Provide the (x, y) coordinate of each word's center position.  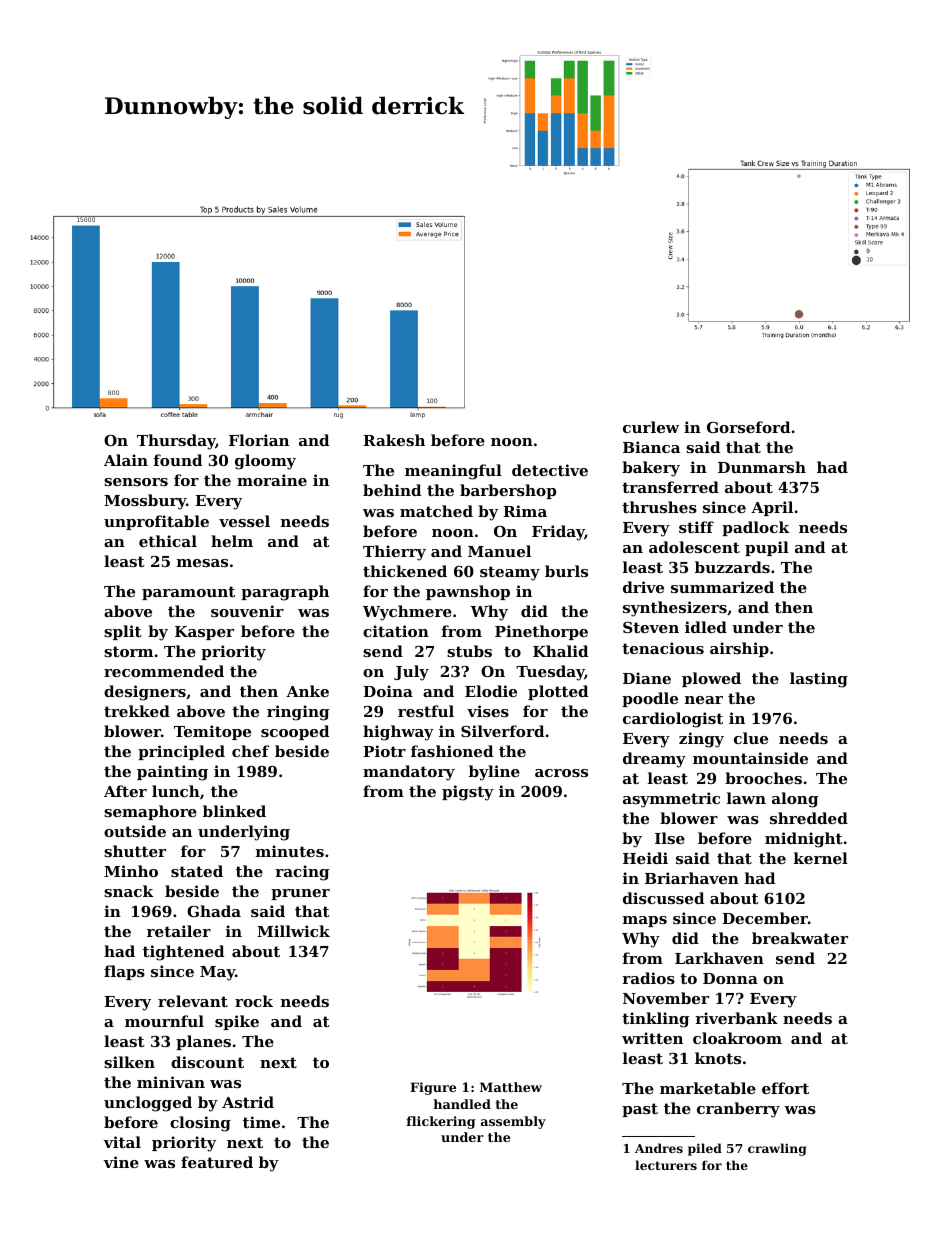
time (261, 1122)
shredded (809, 818)
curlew (651, 427)
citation (396, 631)
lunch (176, 791)
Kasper (204, 633)
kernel (821, 858)
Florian (259, 440)
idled (706, 627)
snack (129, 891)
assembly (513, 1122)
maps (645, 921)
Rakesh (394, 440)
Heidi (645, 858)
